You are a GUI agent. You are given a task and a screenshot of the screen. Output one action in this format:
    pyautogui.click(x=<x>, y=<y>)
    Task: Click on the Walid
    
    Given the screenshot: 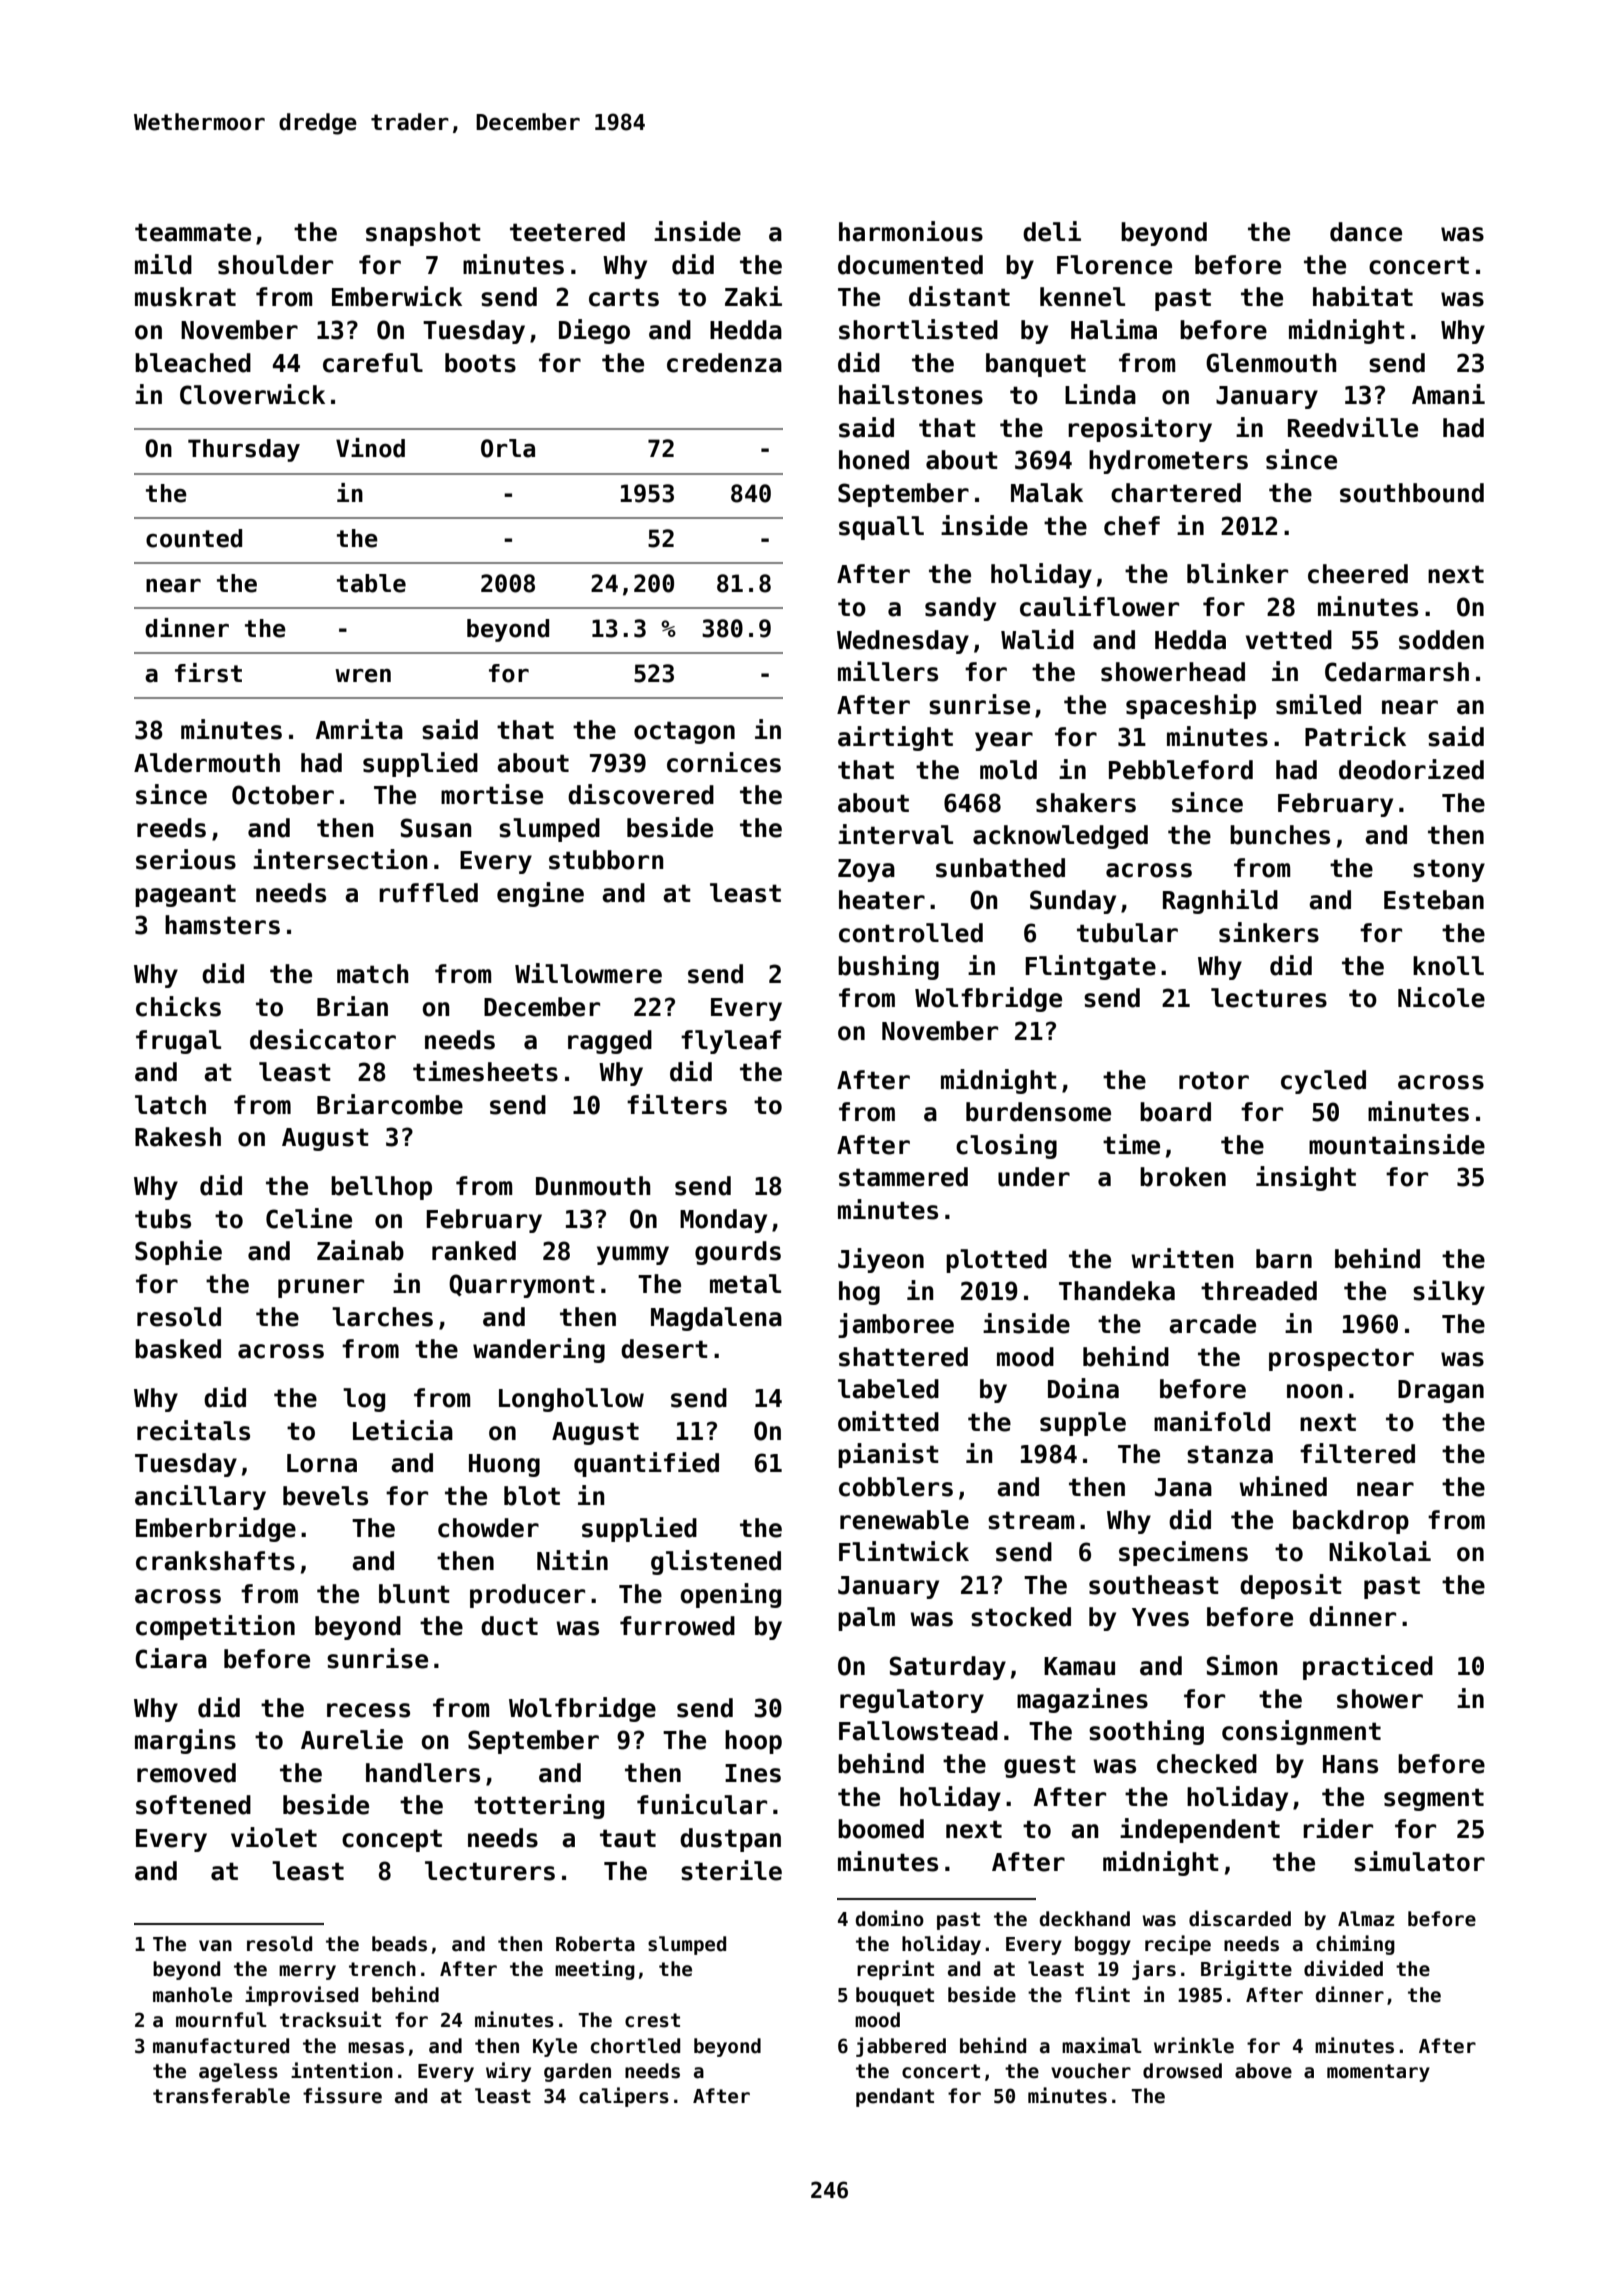 What is the action you would take?
    pyautogui.click(x=1037, y=639)
